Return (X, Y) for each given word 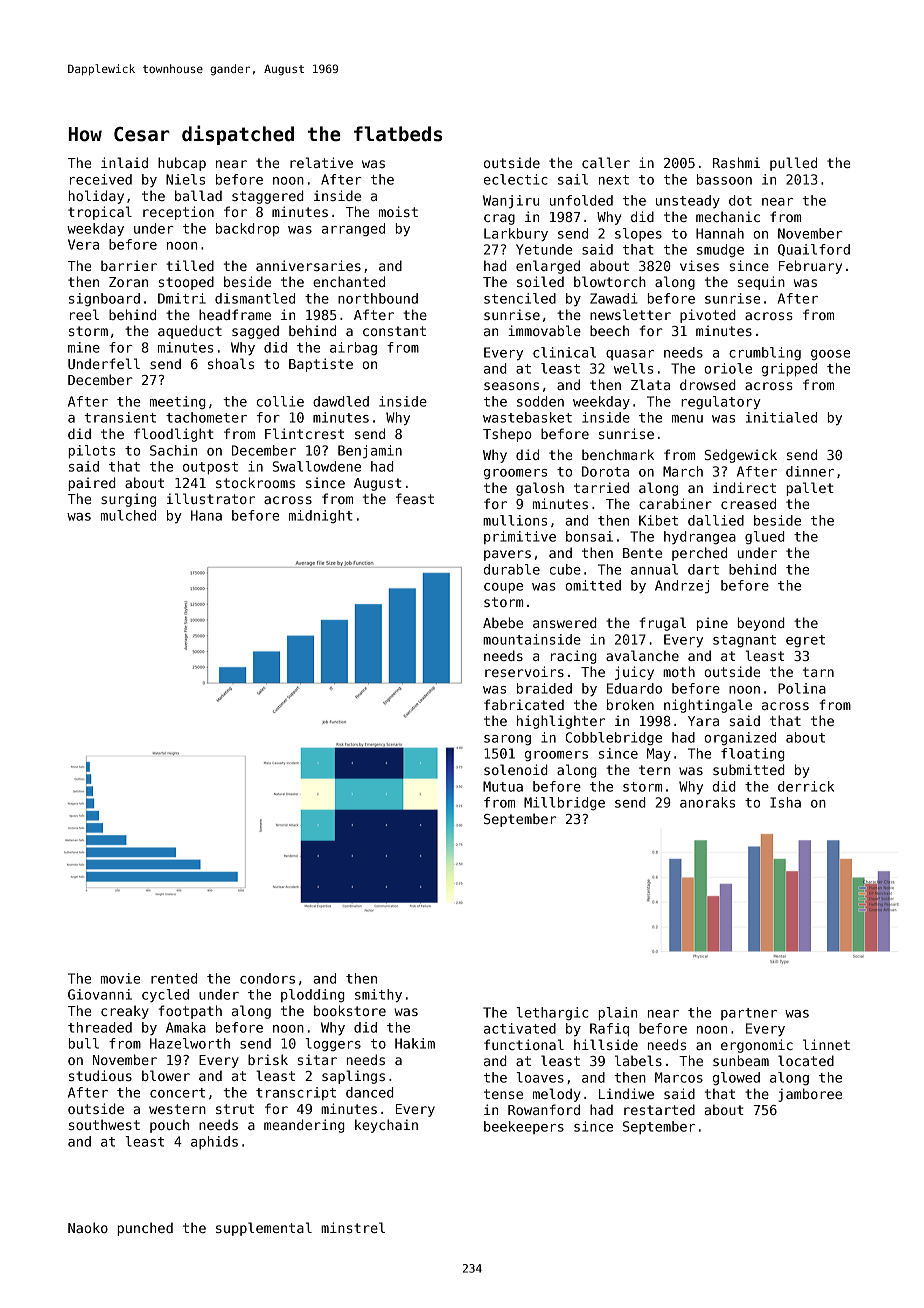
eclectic (516, 179)
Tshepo (507, 435)
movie (120, 978)
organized (740, 738)
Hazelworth (190, 1043)
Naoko (88, 1227)
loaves (540, 1077)
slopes (638, 234)
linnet (826, 1044)
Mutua (503, 786)
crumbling (765, 354)
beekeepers (524, 1127)
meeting (178, 402)
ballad (198, 195)
